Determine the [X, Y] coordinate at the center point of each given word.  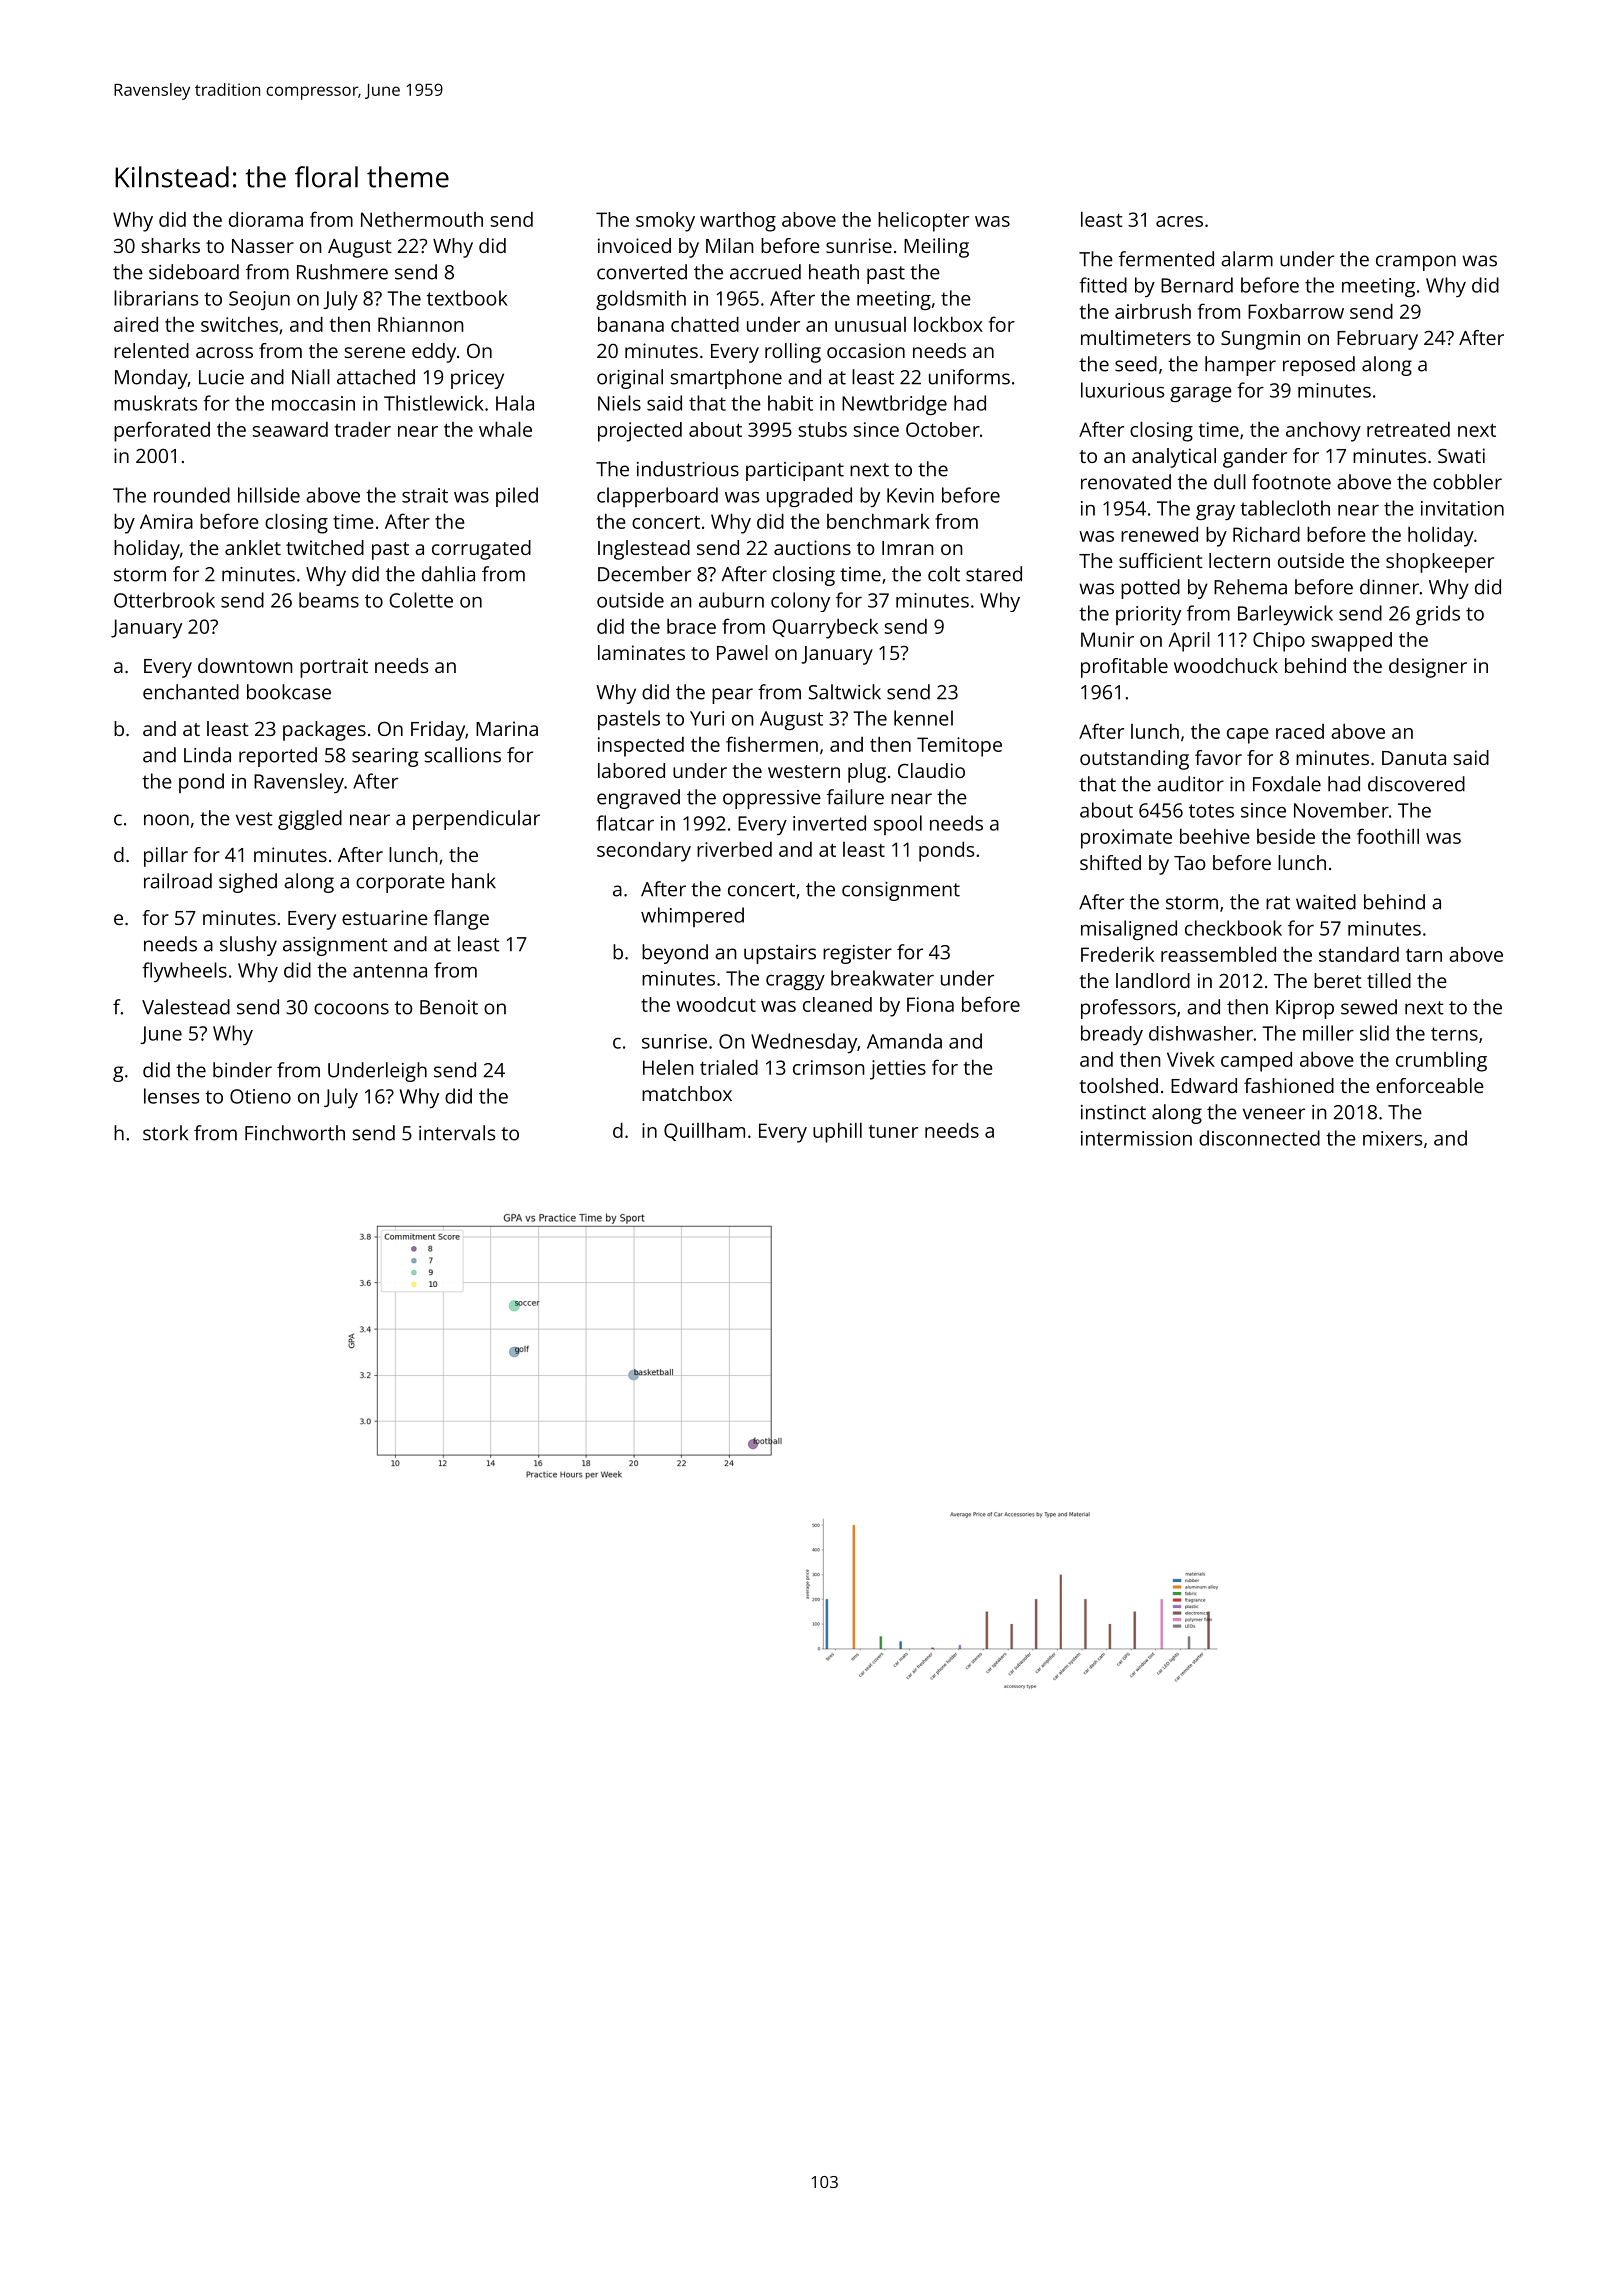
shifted [1110, 862]
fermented [1166, 259]
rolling [793, 353]
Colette [421, 600]
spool [898, 825]
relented [151, 350]
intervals [457, 1133]
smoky [665, 222]
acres [1179, 221]
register [857, 954]
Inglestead [644, 550]
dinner [1389, 587]
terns [1454, 1034]
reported [278, 757]
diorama [266, 219]
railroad [178, 881]
